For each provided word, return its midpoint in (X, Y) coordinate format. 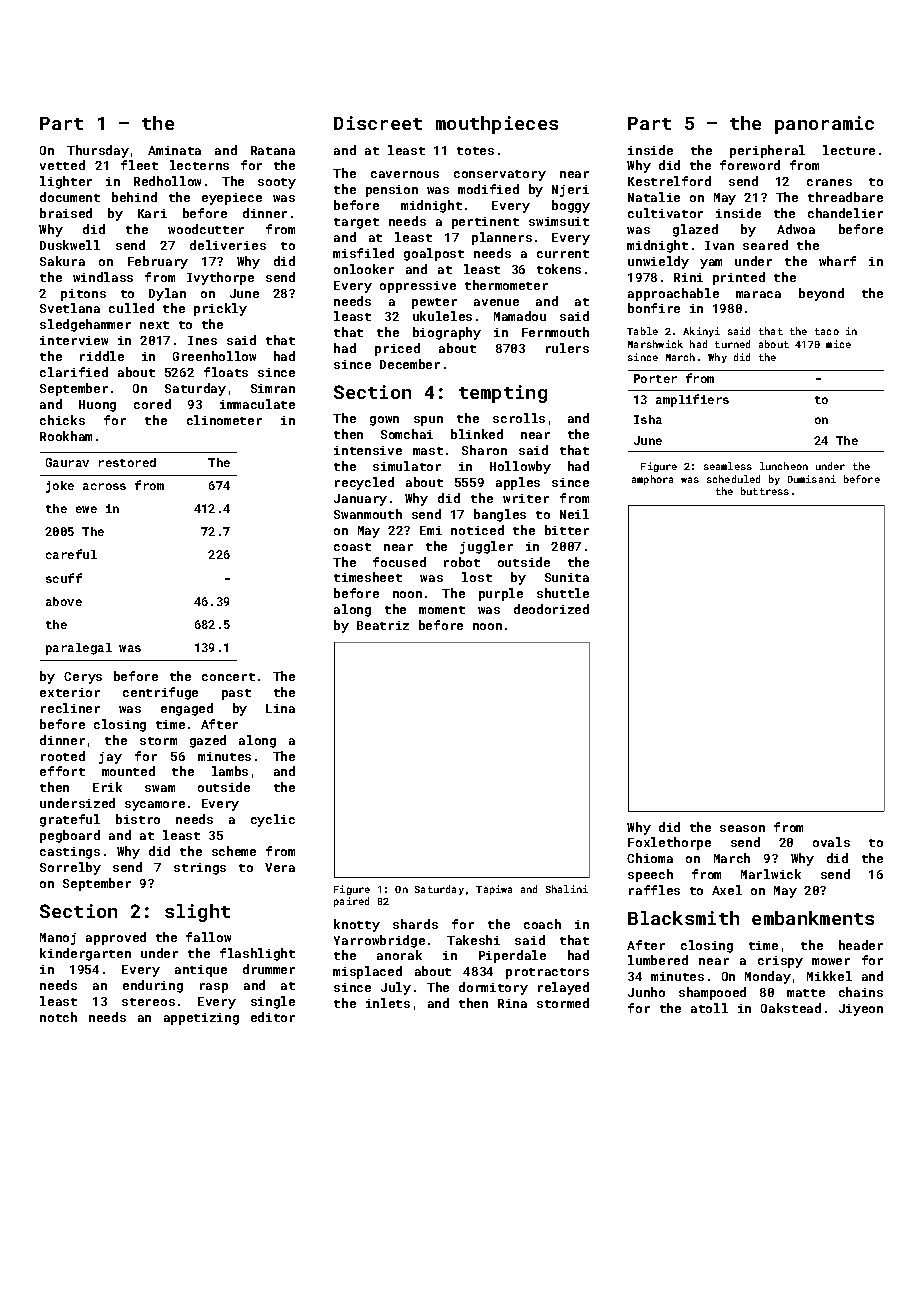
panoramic (824, 125)
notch (58, 1017)
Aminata (174, 150)
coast (352, 547)
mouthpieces (497, 125)
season (742, 828)
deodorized (551, 609)
